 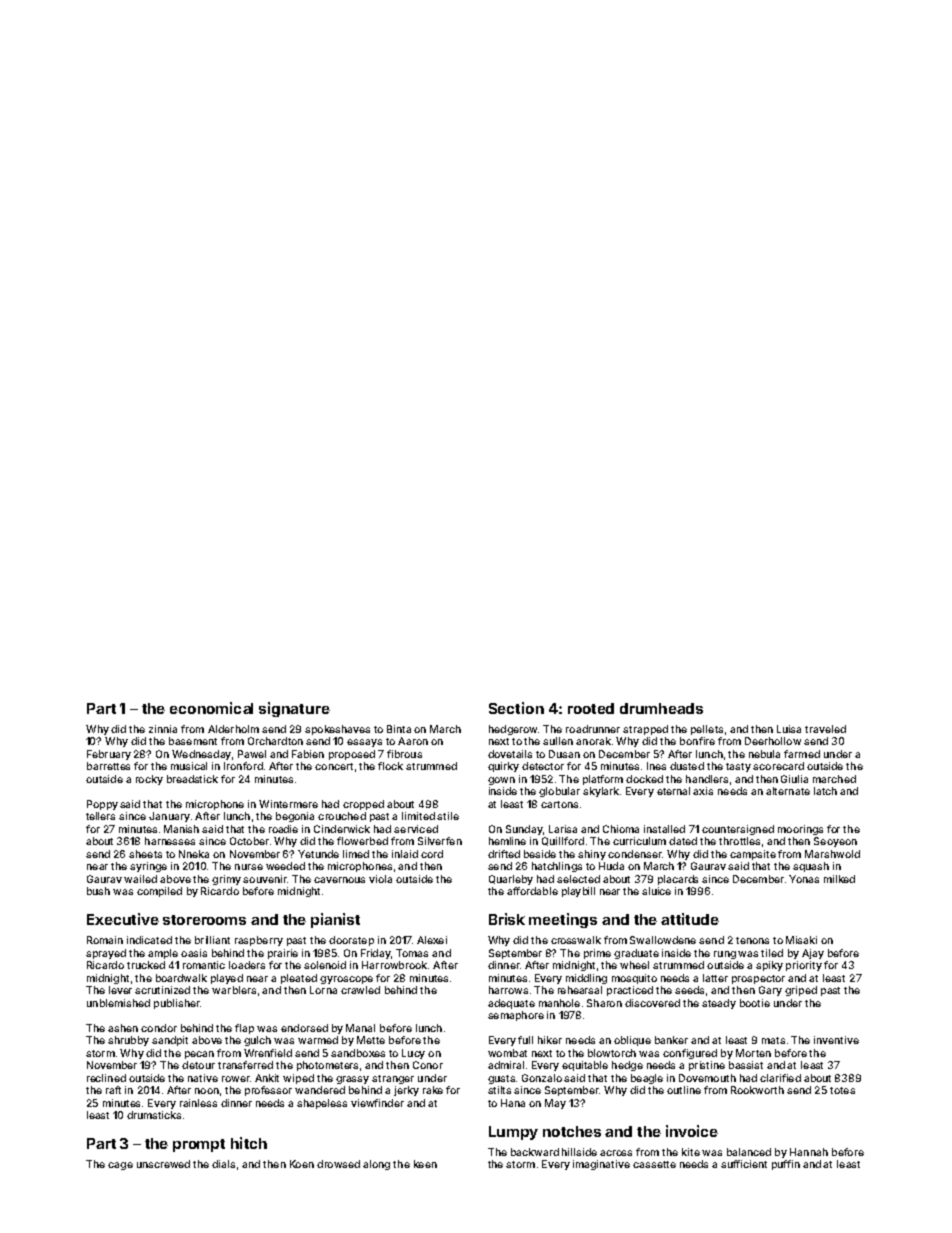 What do you see at coordinates (707, 779) in the screenshot?
I see `handlers` at bounding box center [707, 779].
